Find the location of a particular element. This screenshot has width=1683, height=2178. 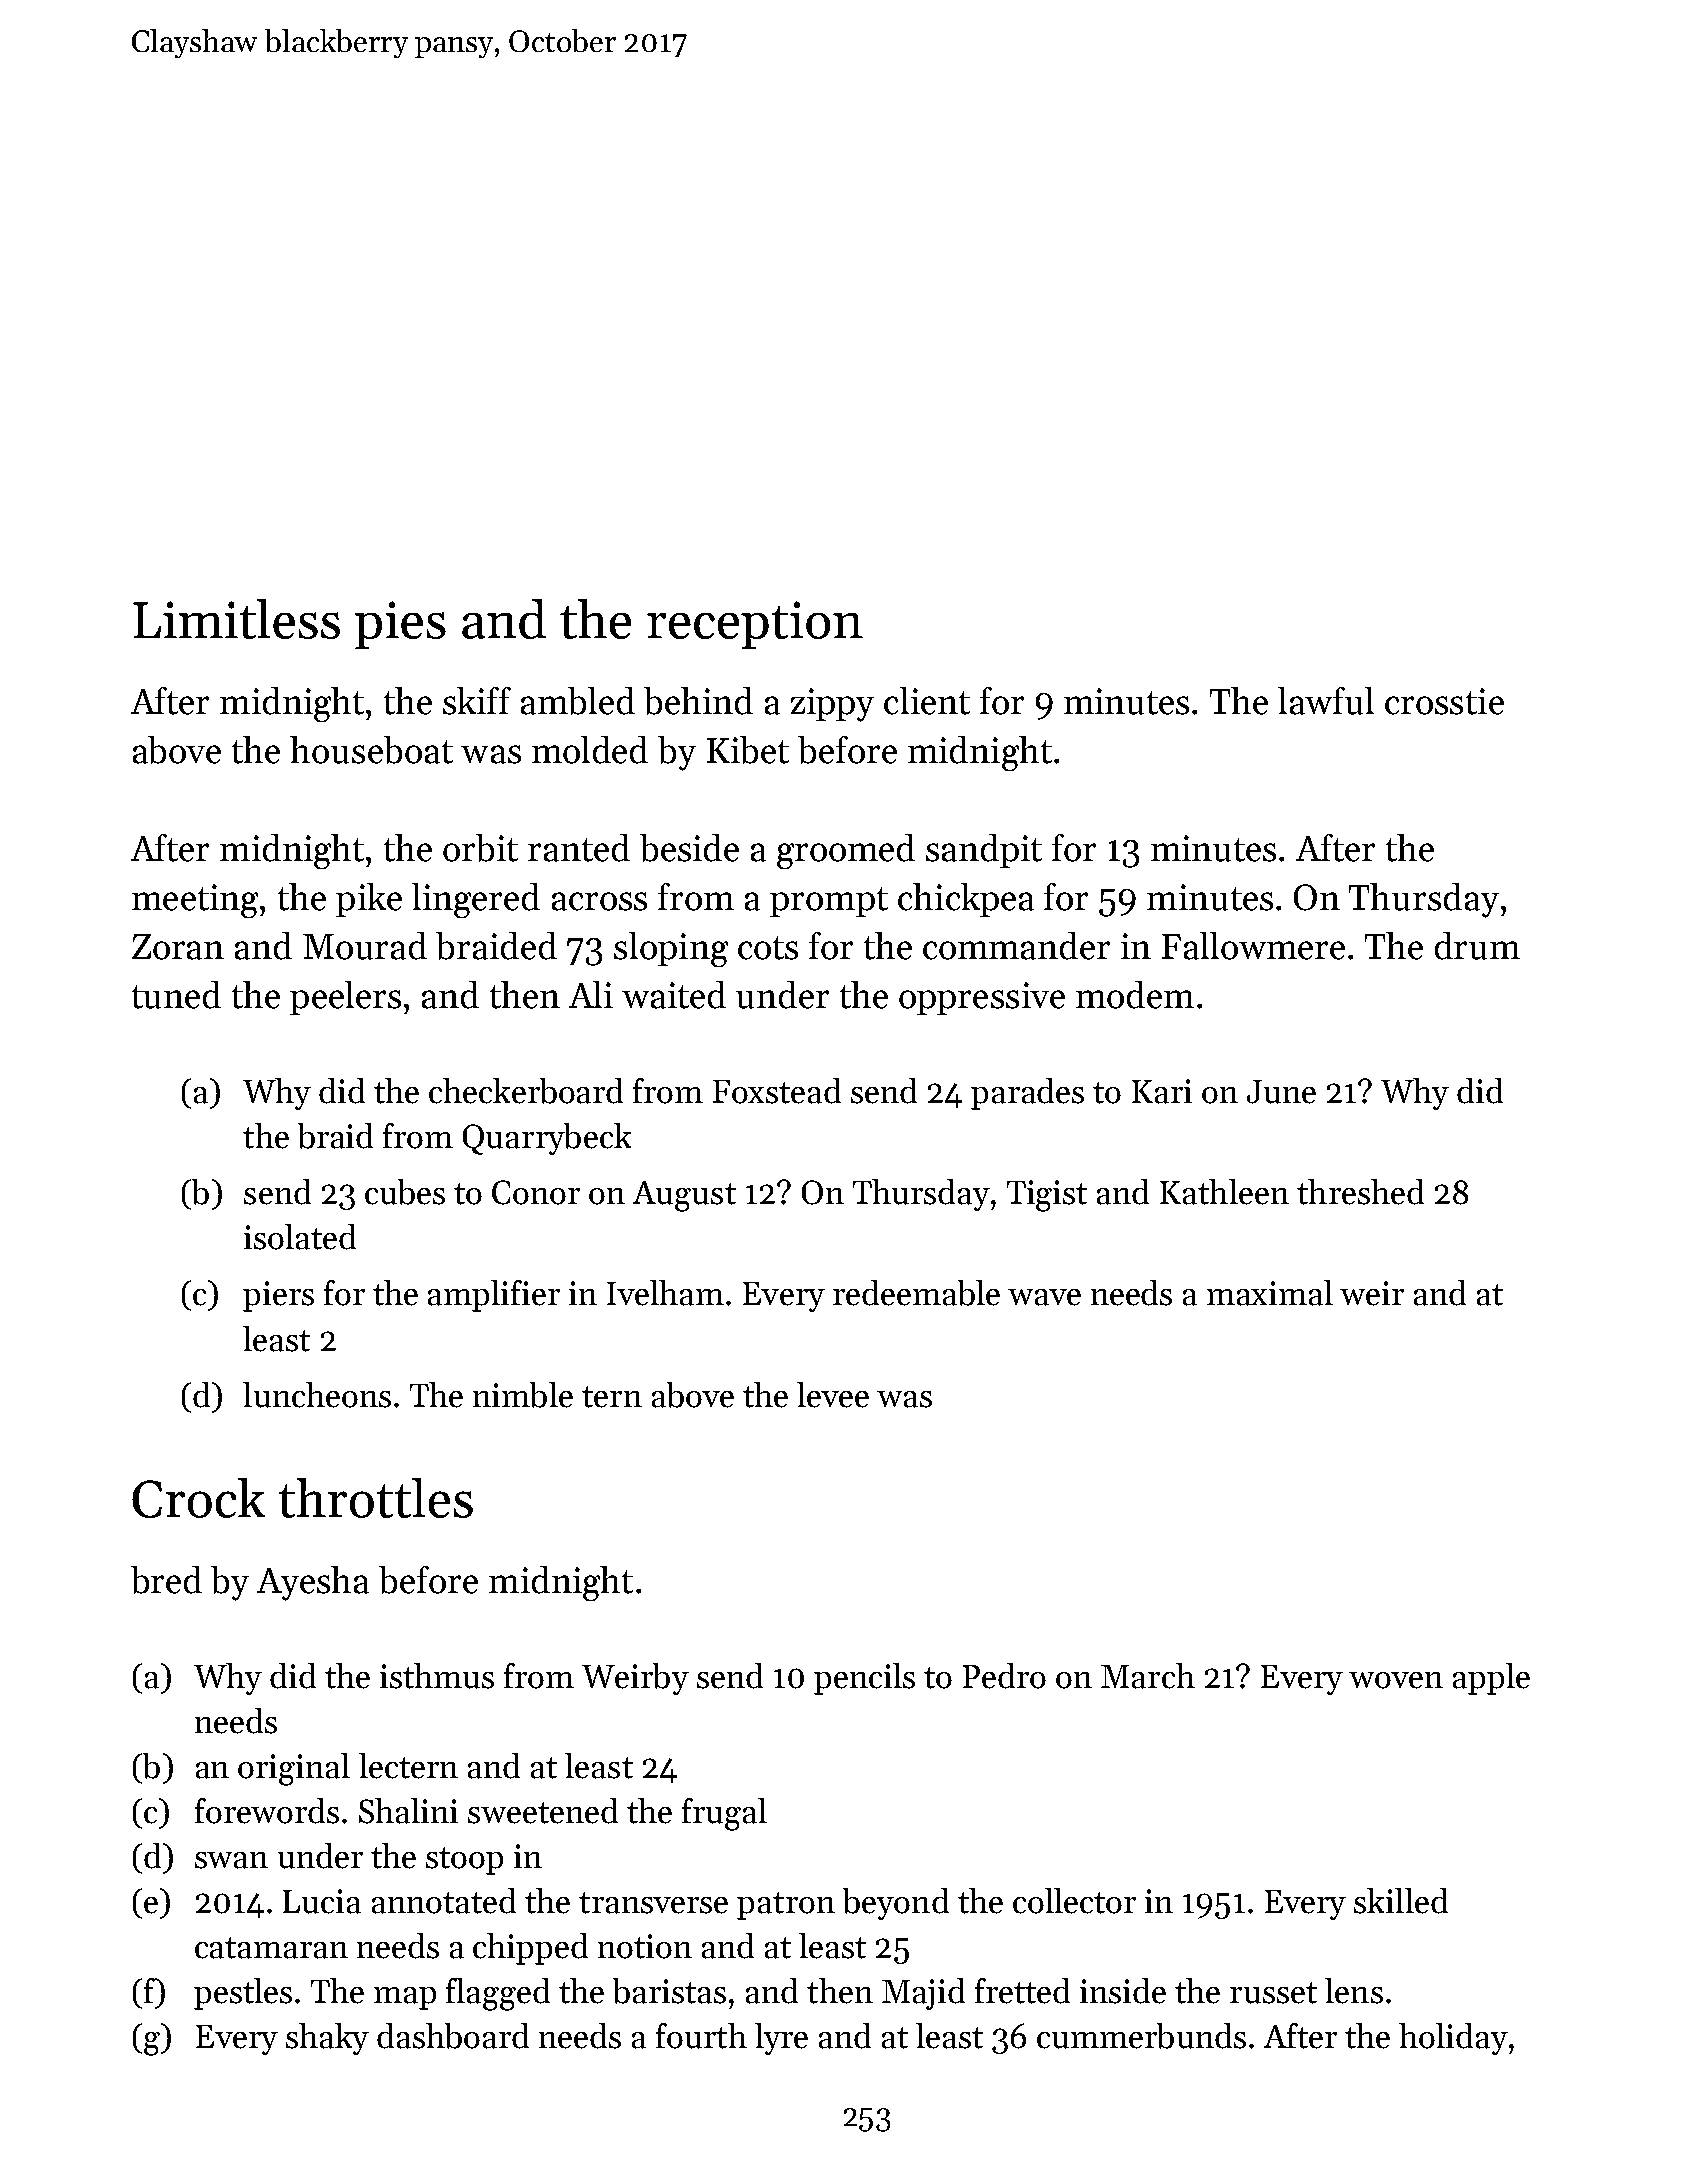

lawful is located at coordinates (1326, 701).
